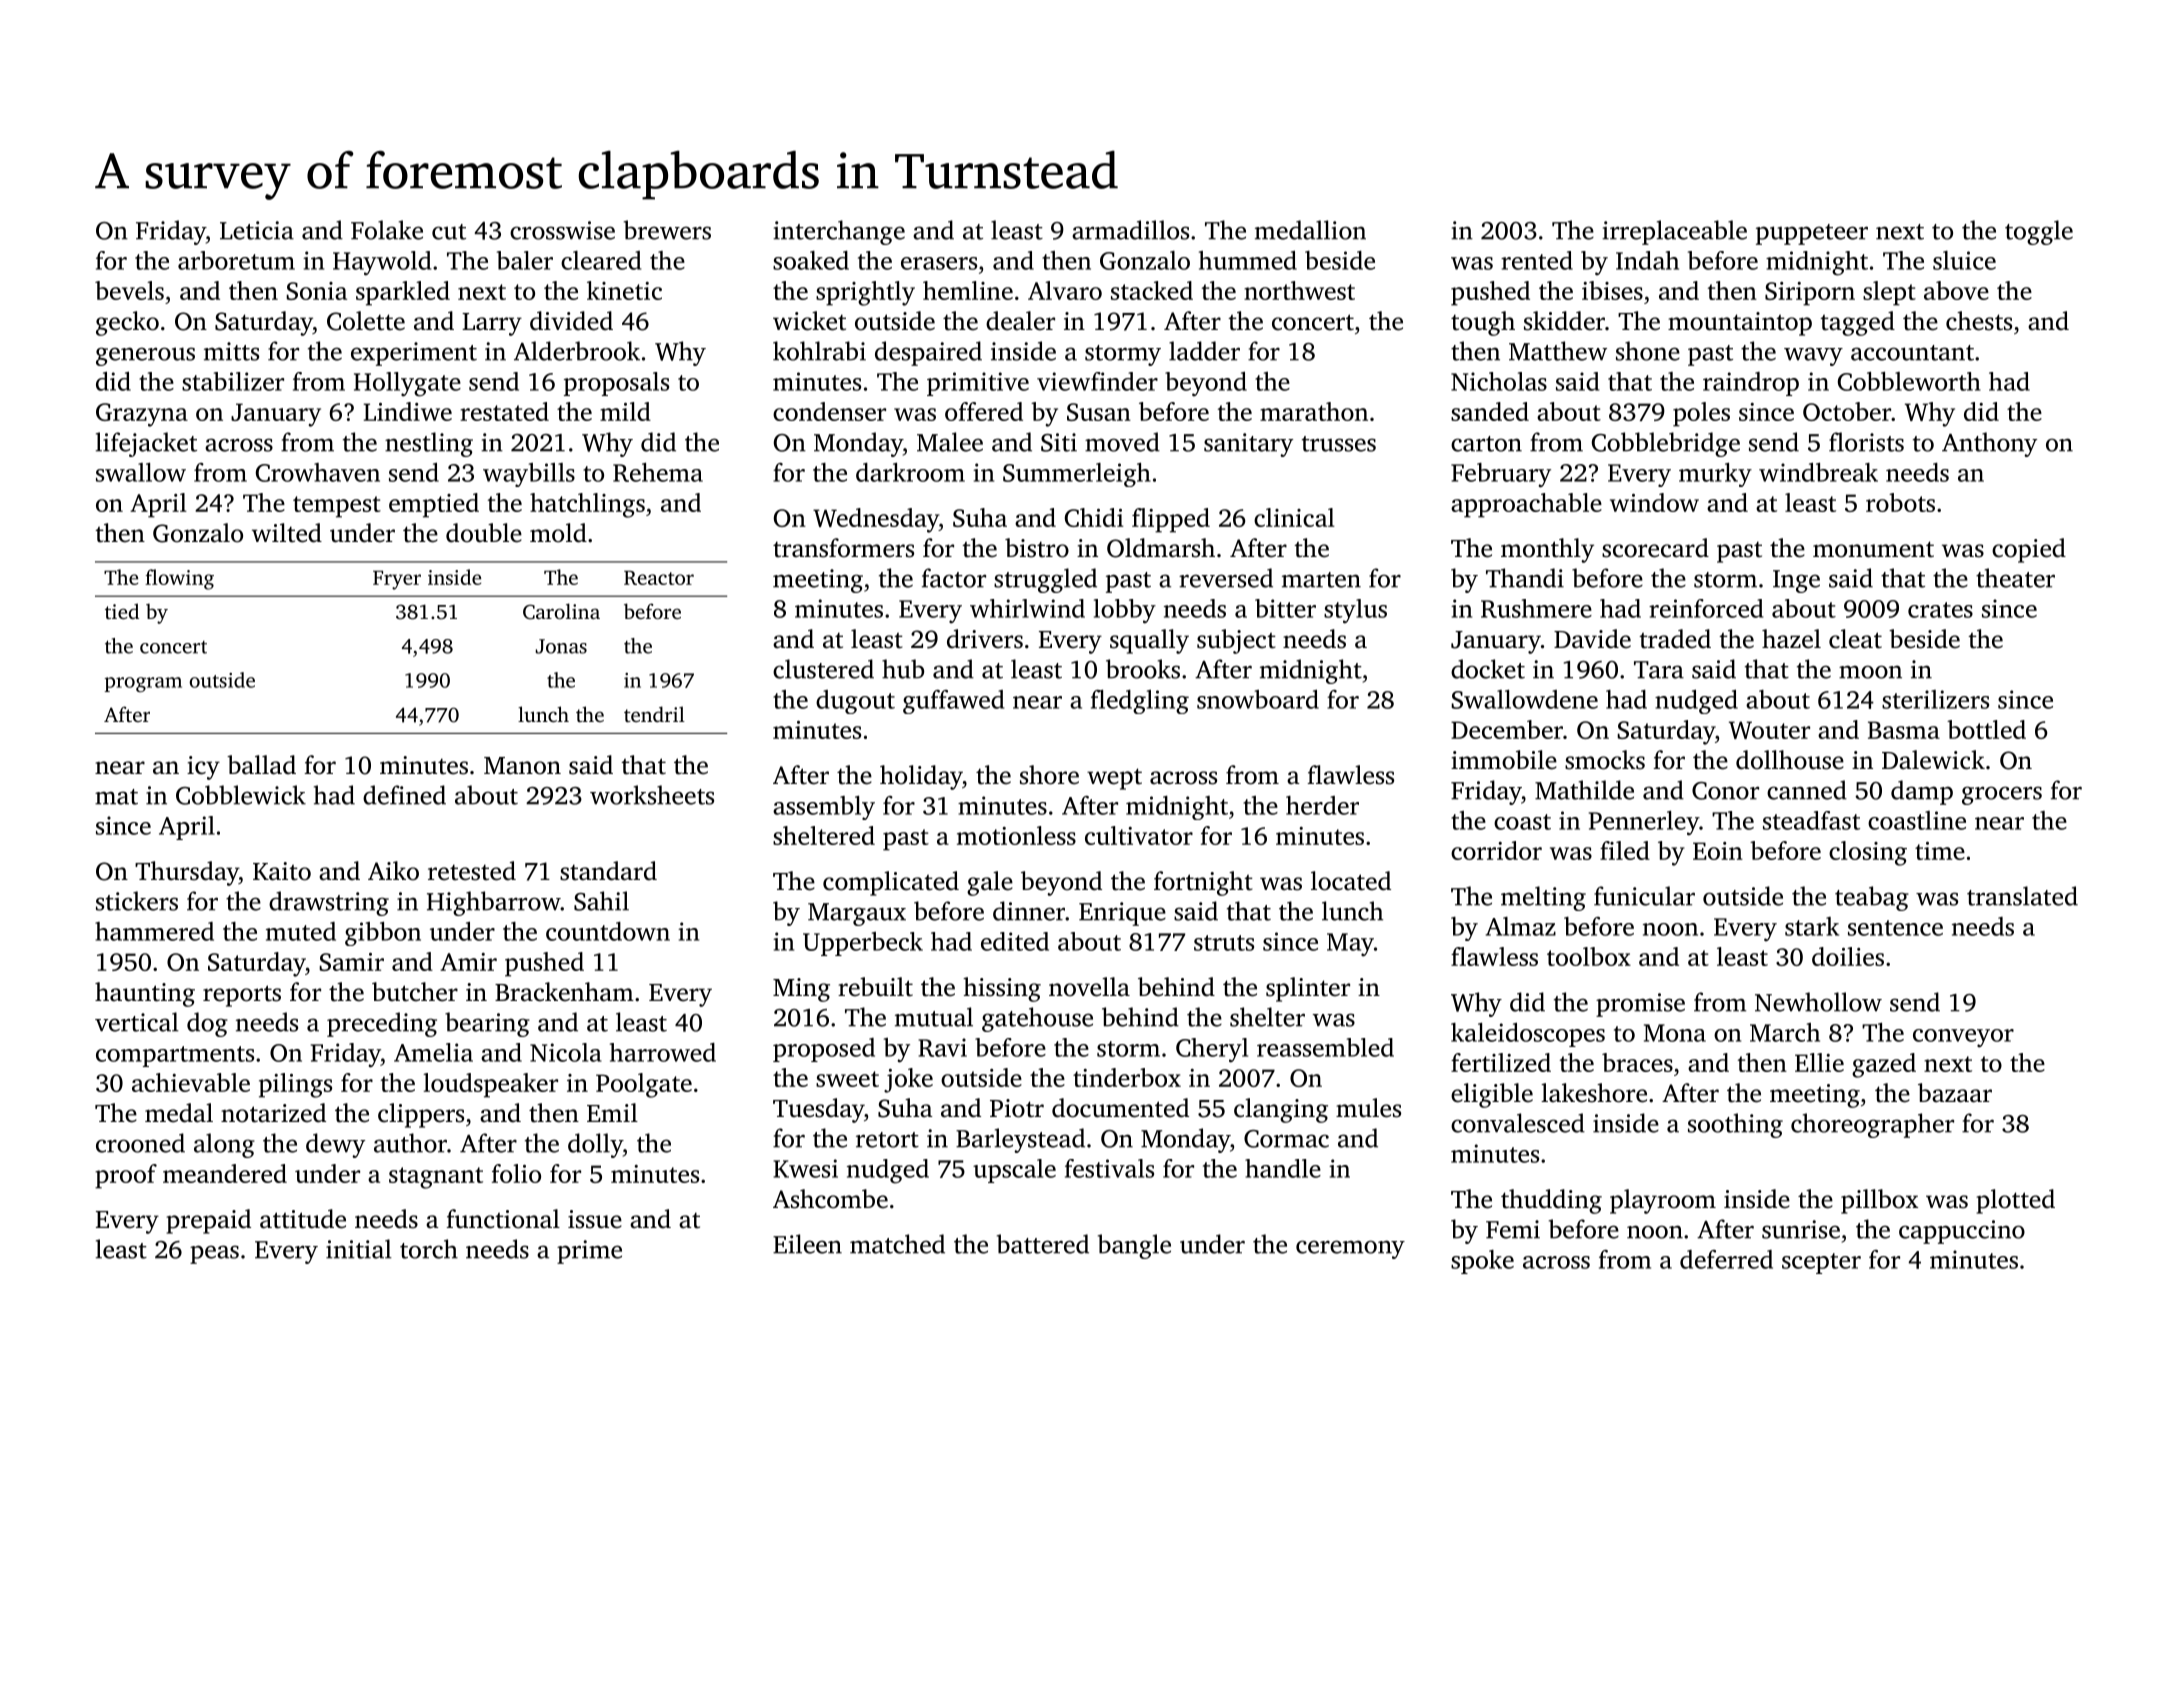  What do you see at coordinates (214, 1254) in the document?
I see `peas` at bounding box center [214, 1254].
